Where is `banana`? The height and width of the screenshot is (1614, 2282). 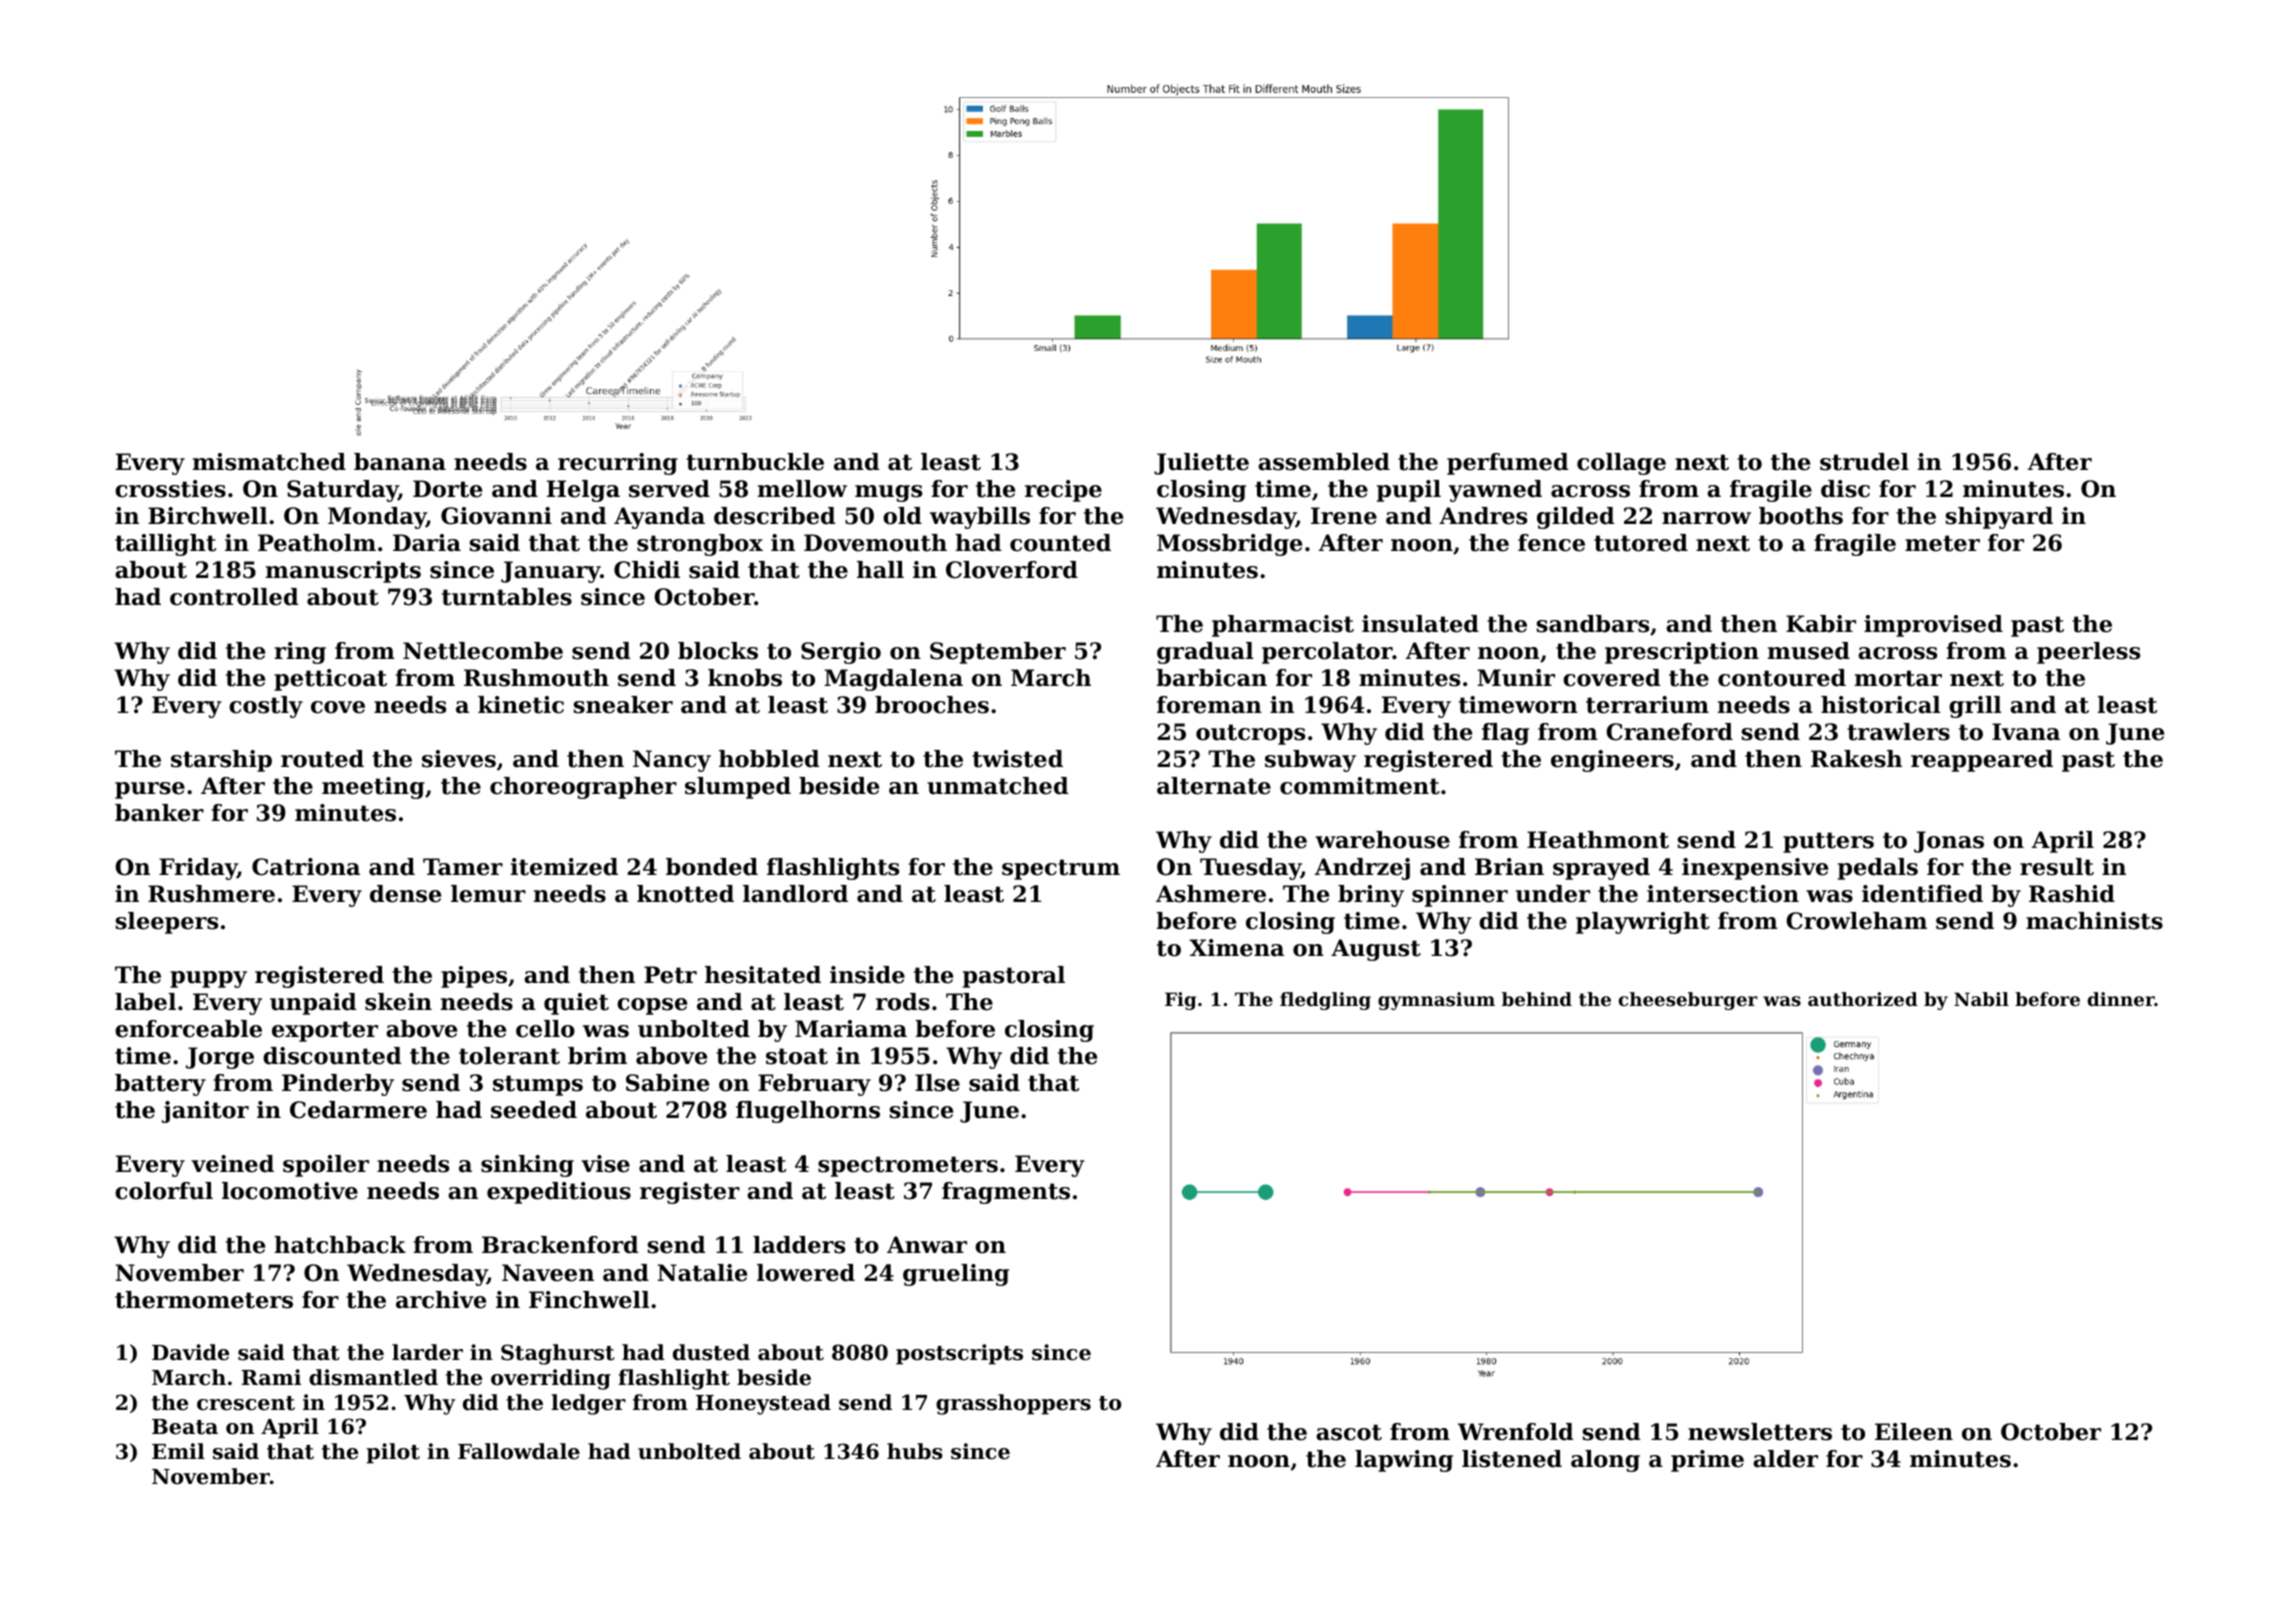 banana is located at coordinates (400, 462).
